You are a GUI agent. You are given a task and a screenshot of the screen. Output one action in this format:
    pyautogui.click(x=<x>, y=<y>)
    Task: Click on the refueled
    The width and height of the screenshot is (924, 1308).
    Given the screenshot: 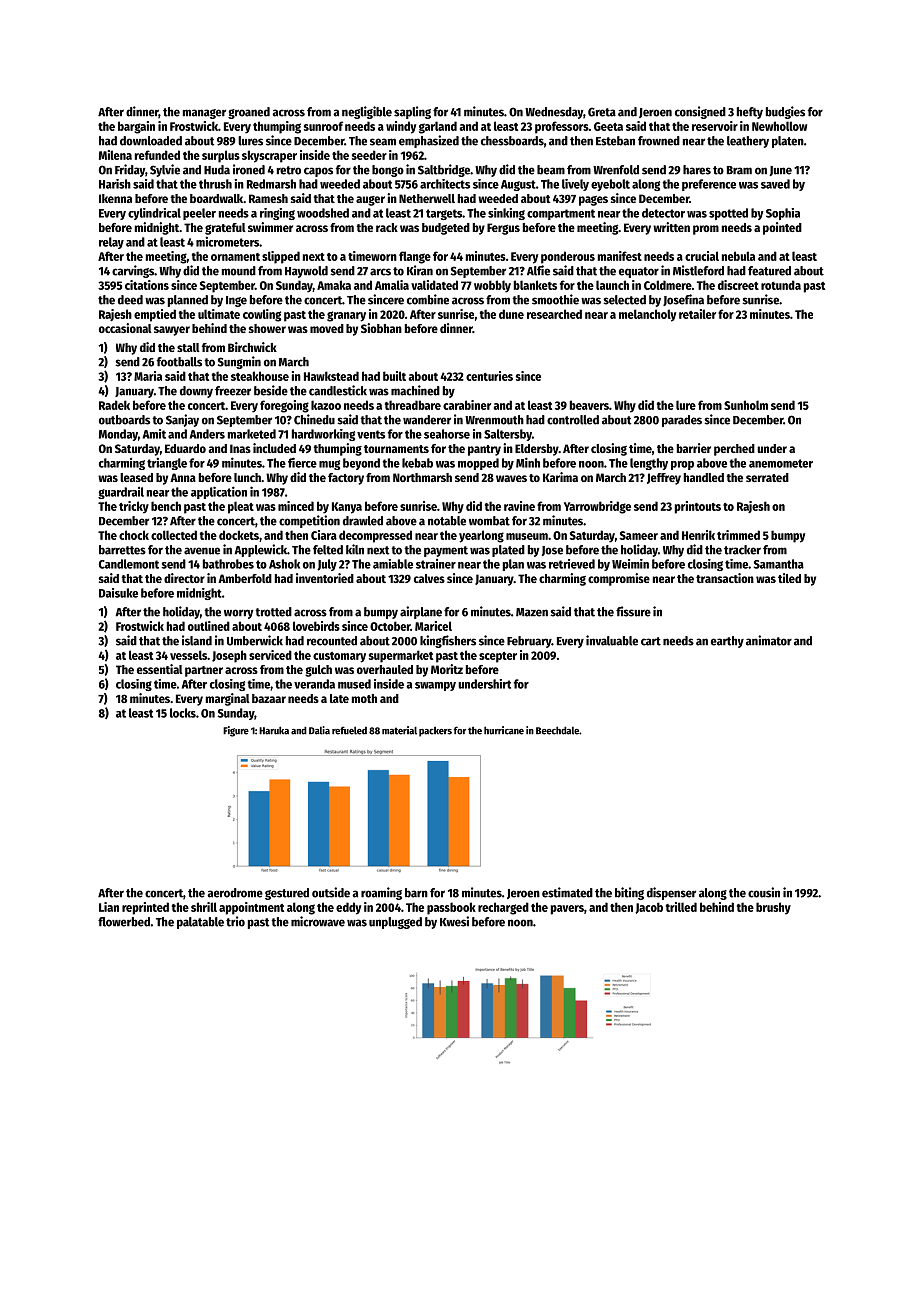 What is the action you would take?
    pyautogui.click(x=349, y=730)
